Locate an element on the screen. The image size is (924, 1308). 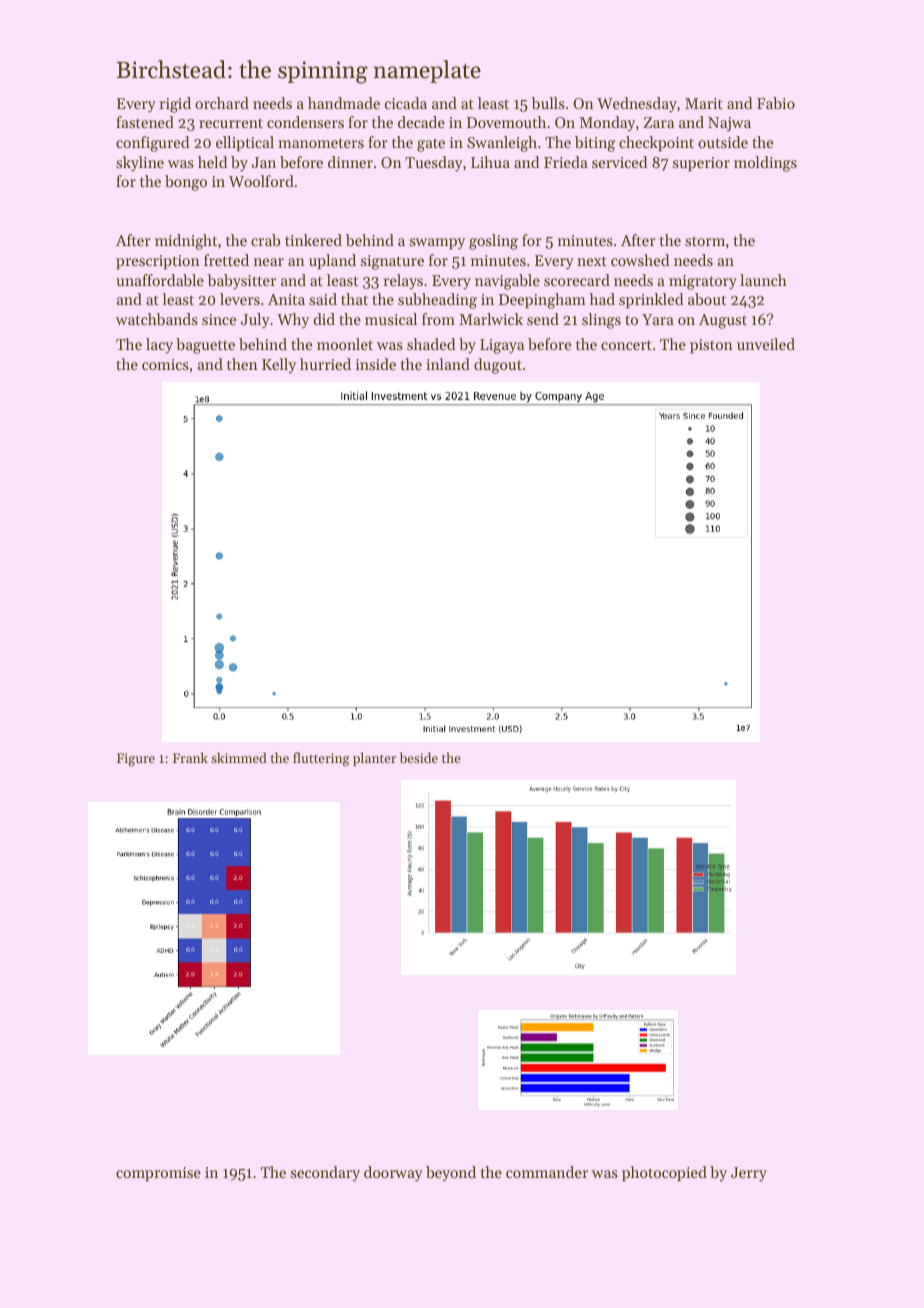
beside is located at coordinates (419, 757).
